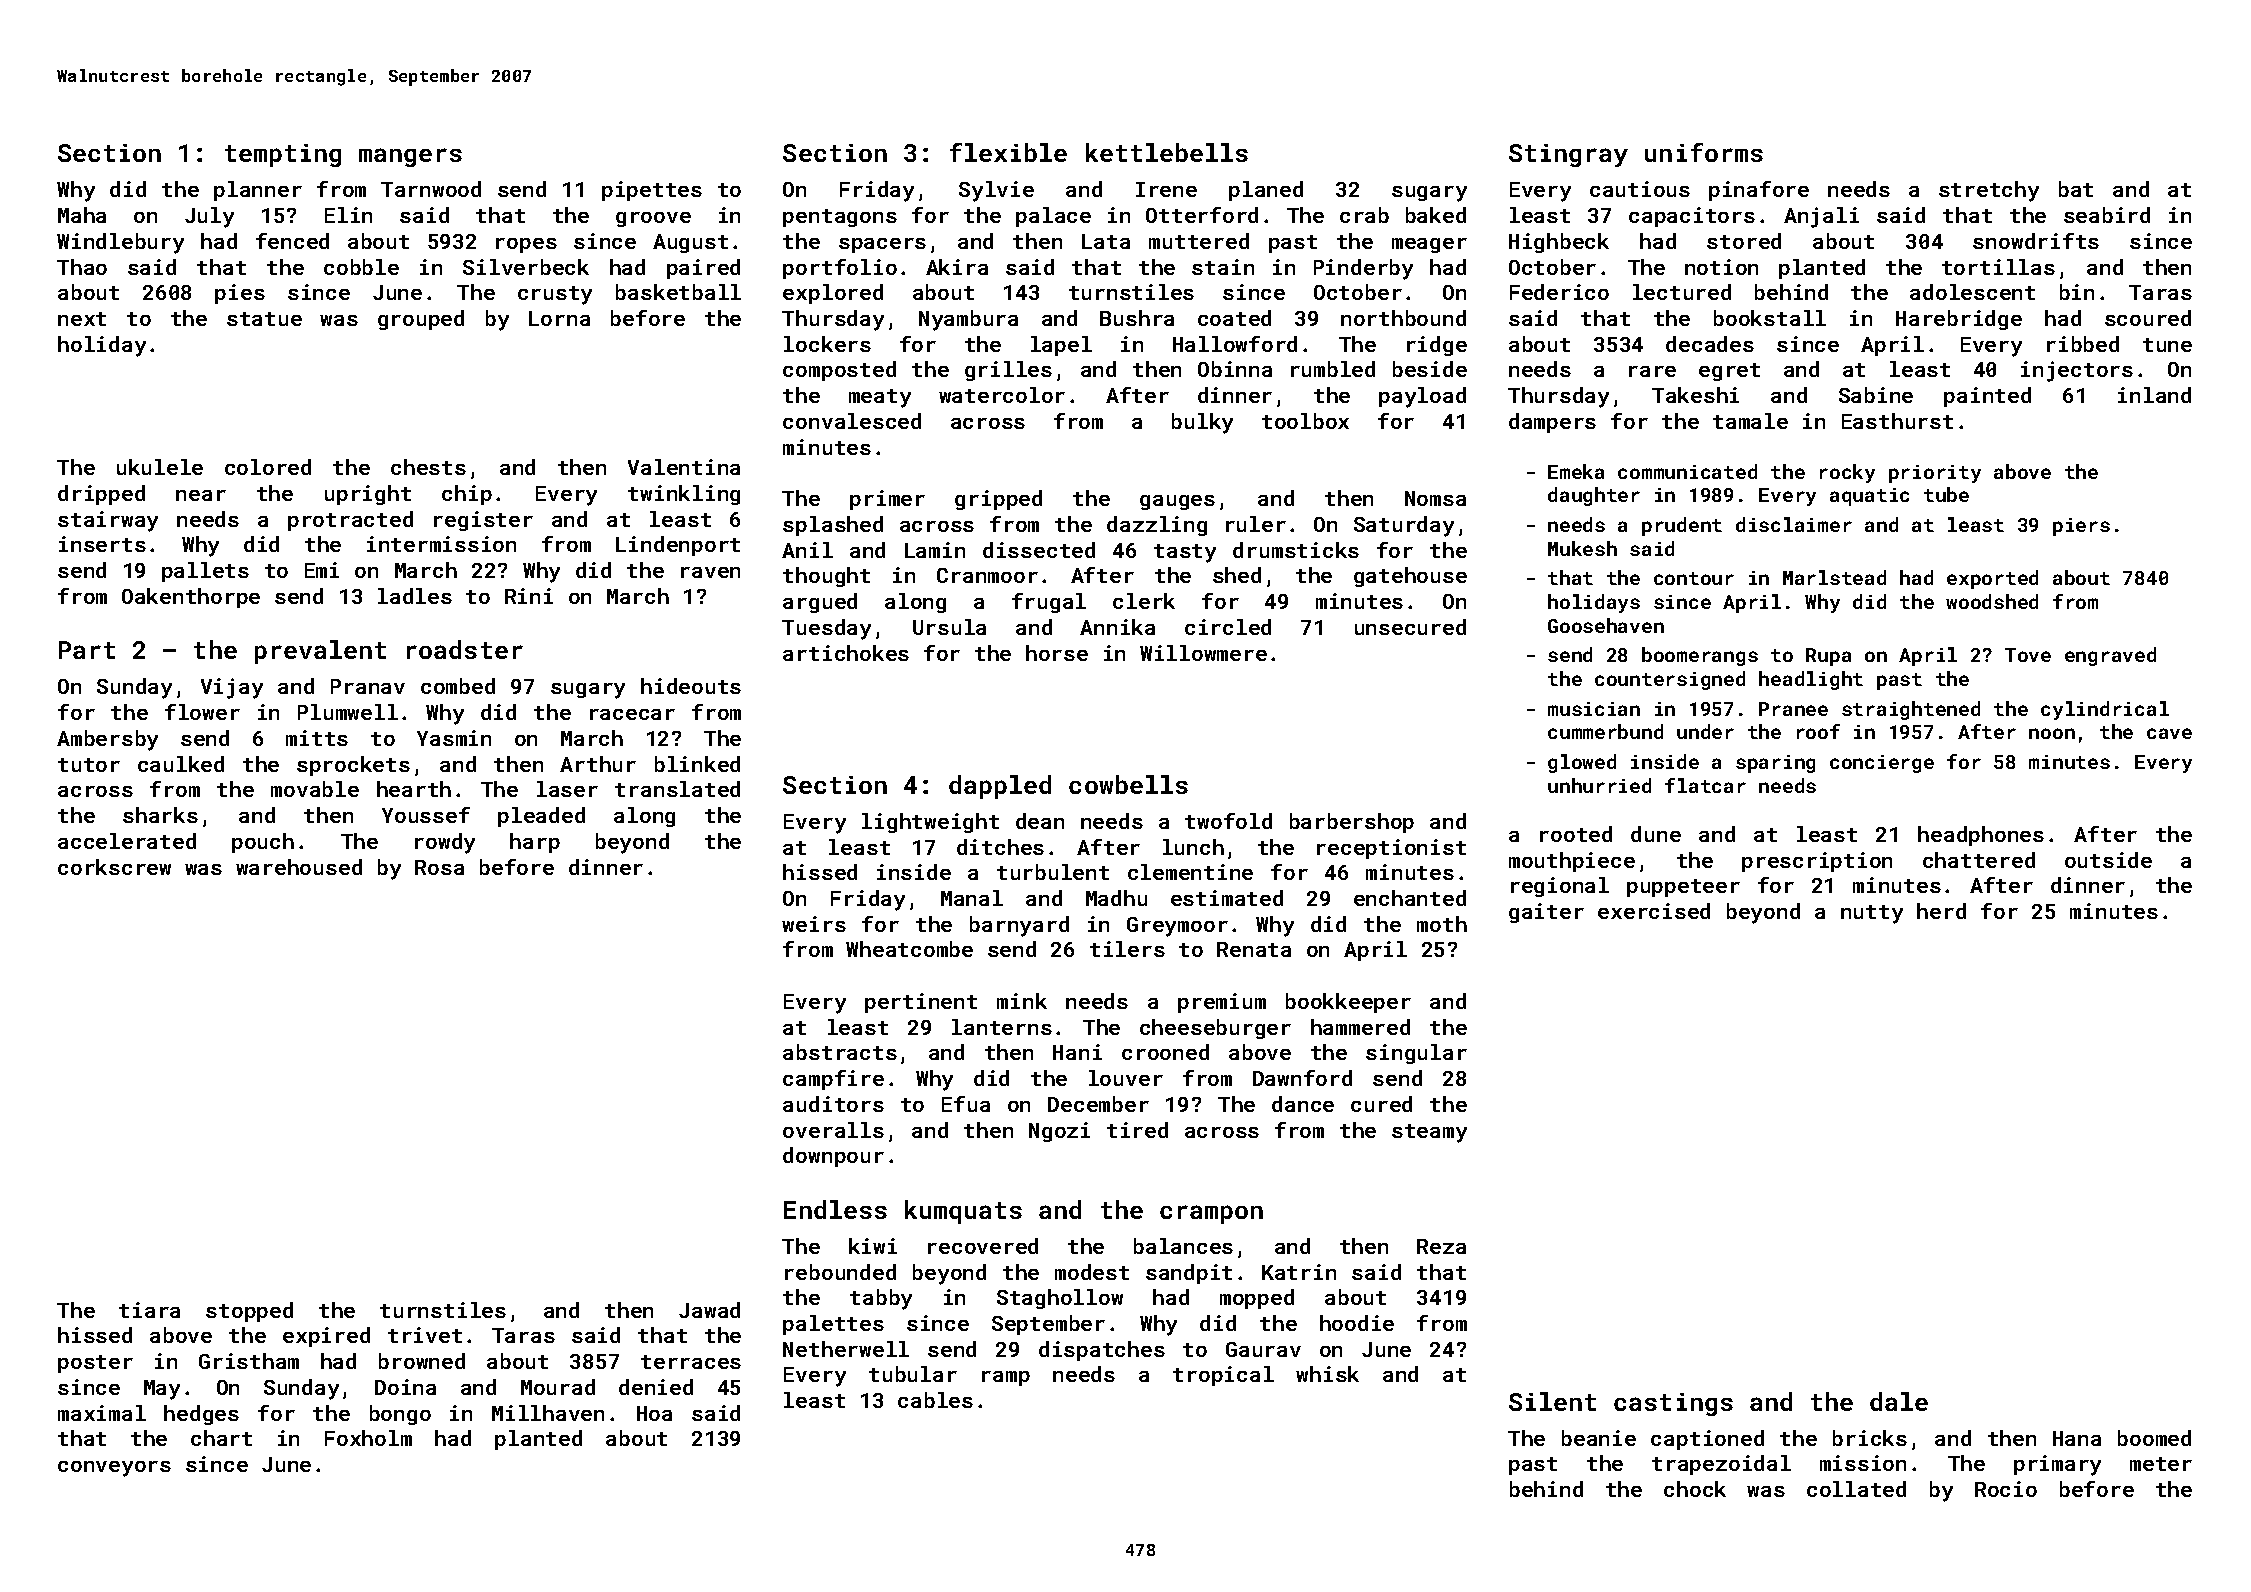  What do you see at coordinates (1704, 152) in the screenshot?
I see `uniforms` at bounding box center [1704, 152].
